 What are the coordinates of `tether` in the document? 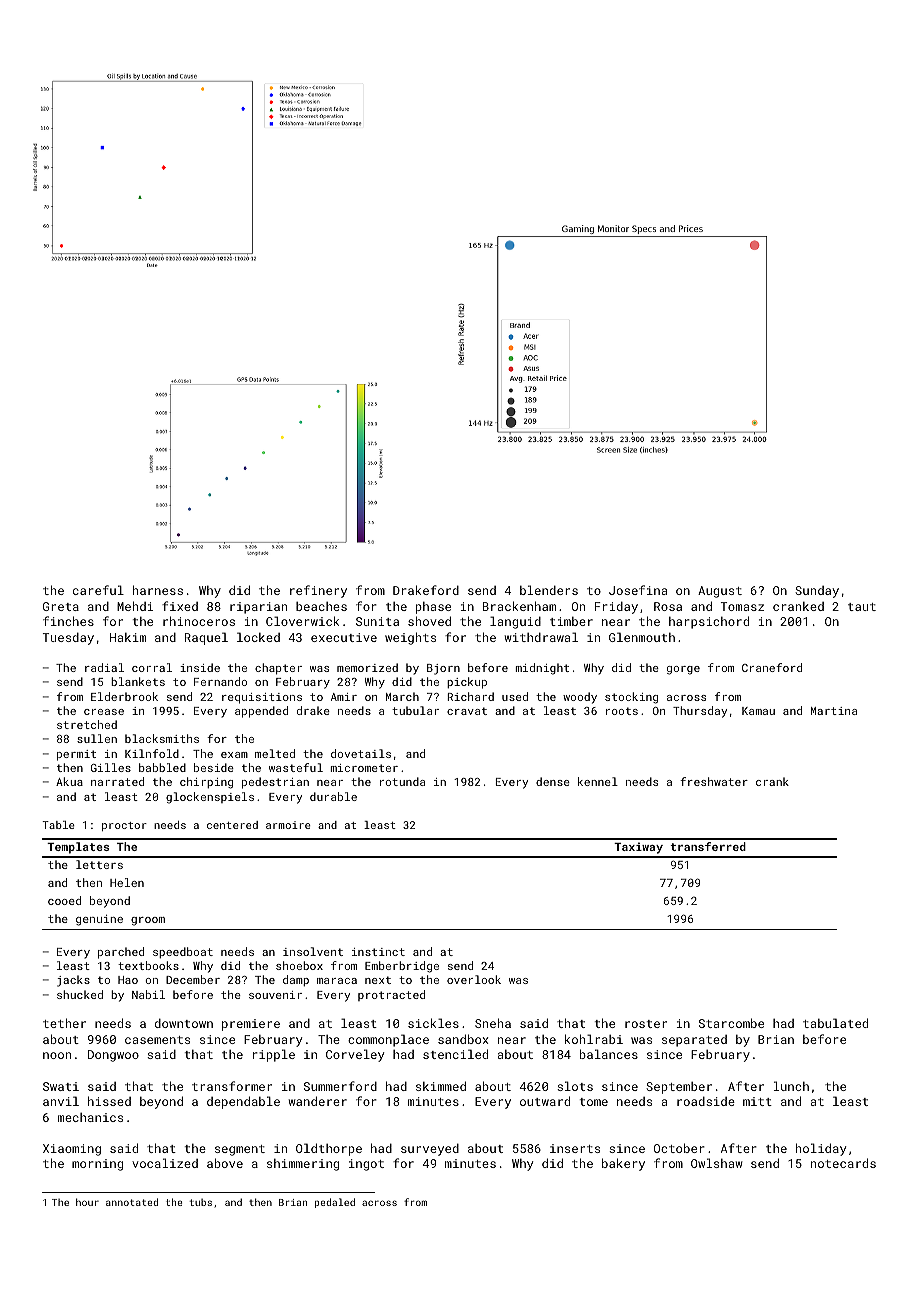 It's located at (64, 1023).
